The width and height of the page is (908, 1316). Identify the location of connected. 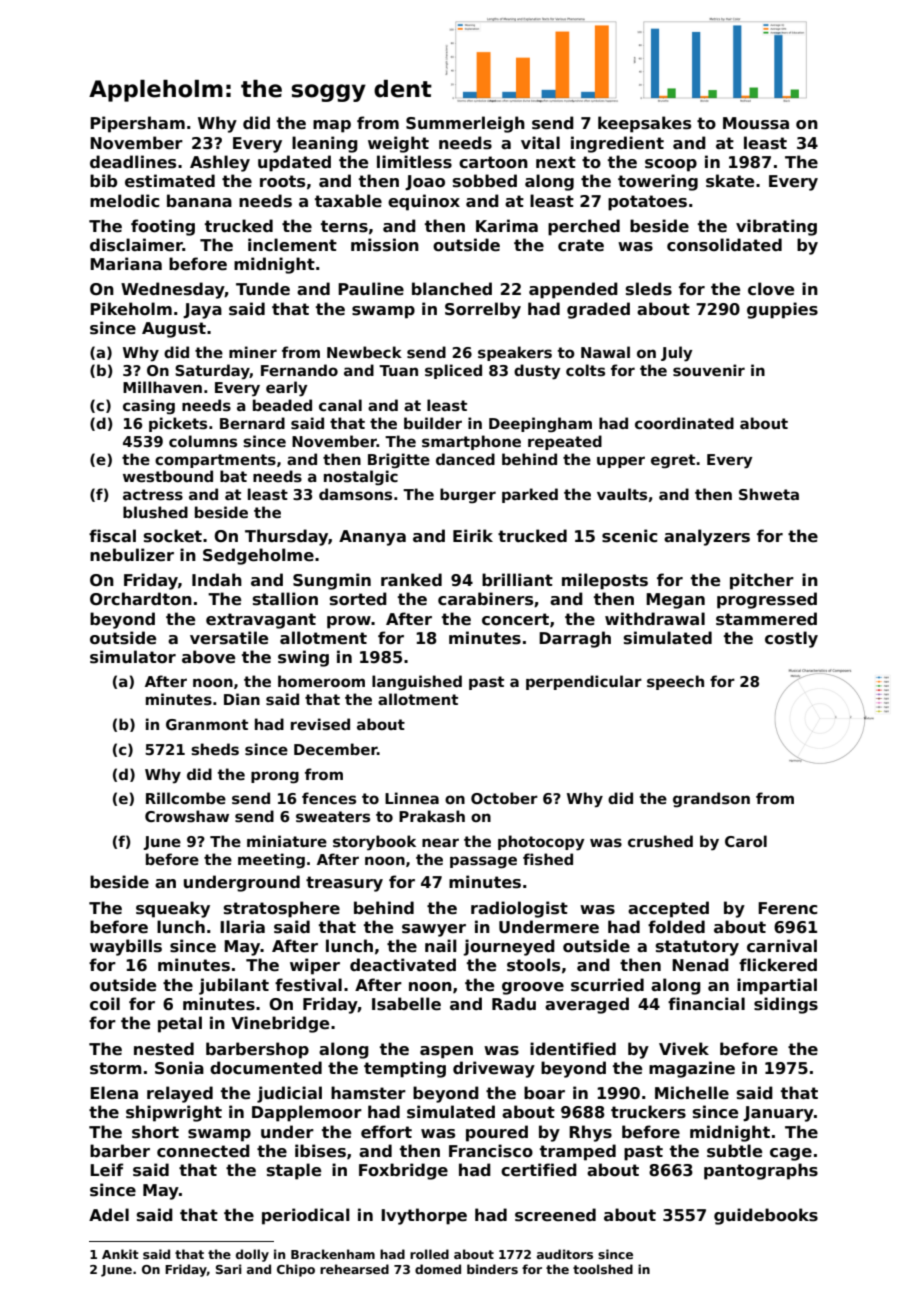
(203, 1151).
